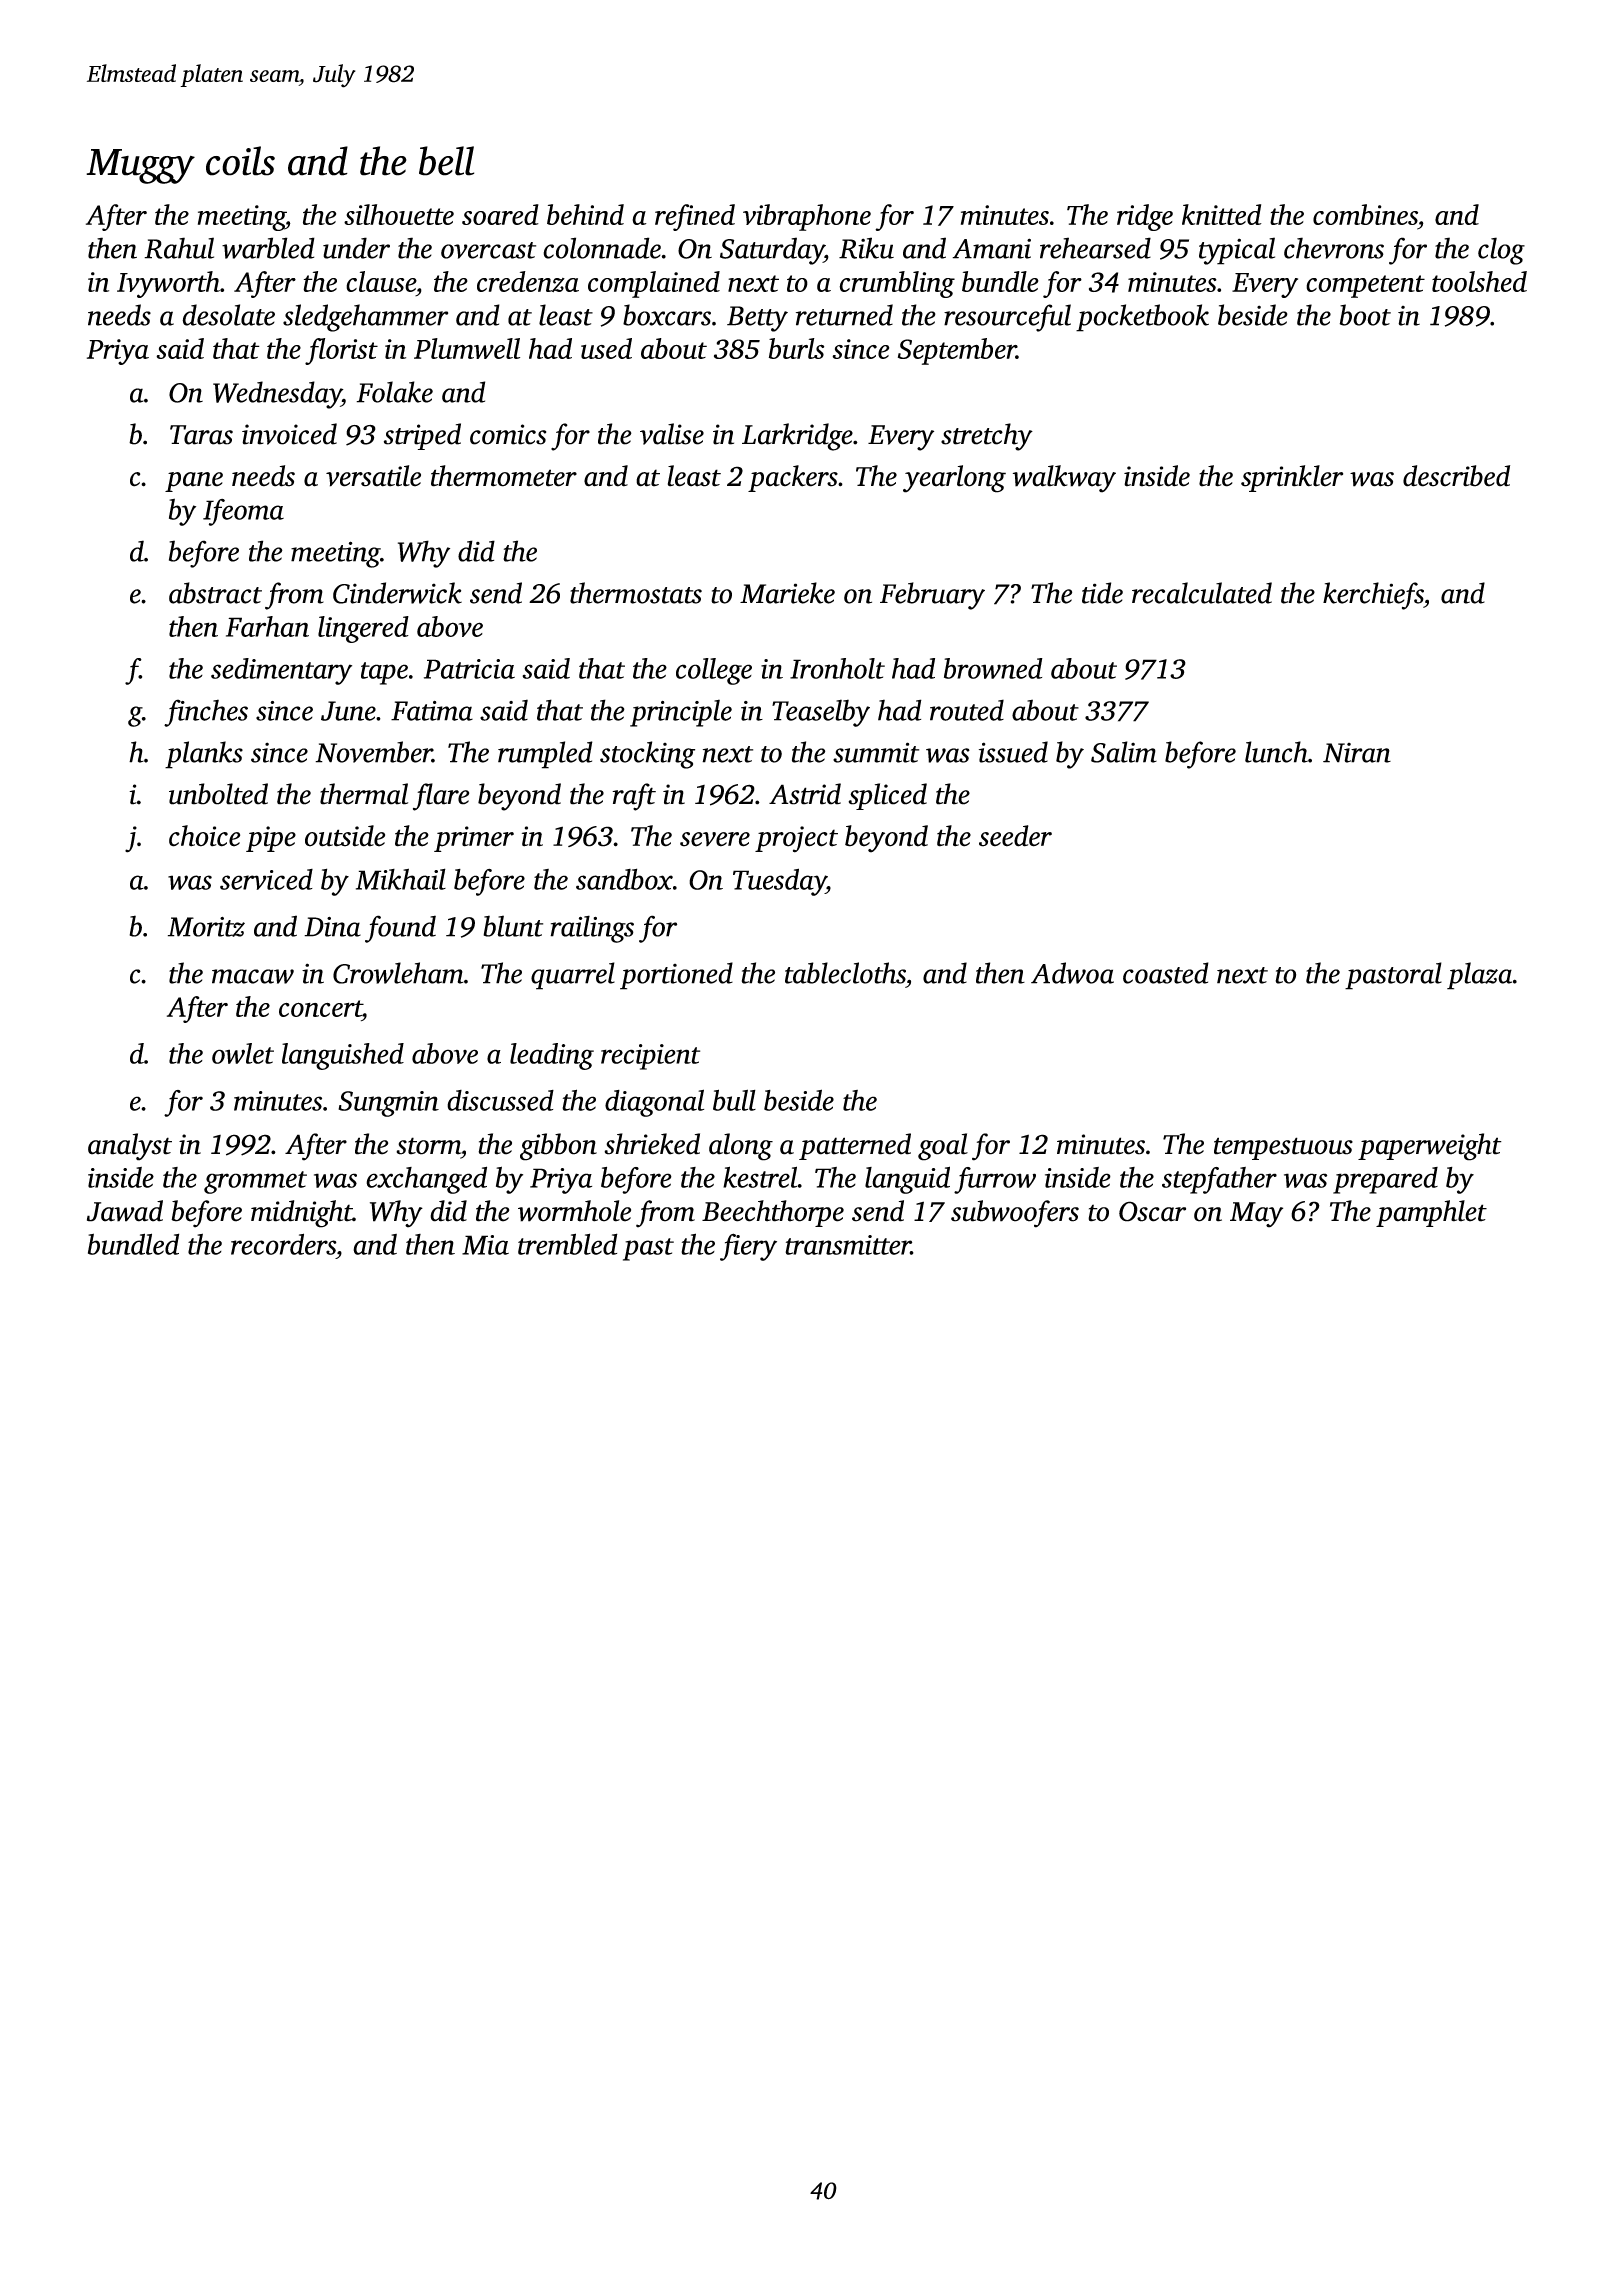 This screenshot has height=2292, width=1620. What do you see at coordinates (206, 713) in the screenshot?
I see `finches` at bounding box center [206, 713].
